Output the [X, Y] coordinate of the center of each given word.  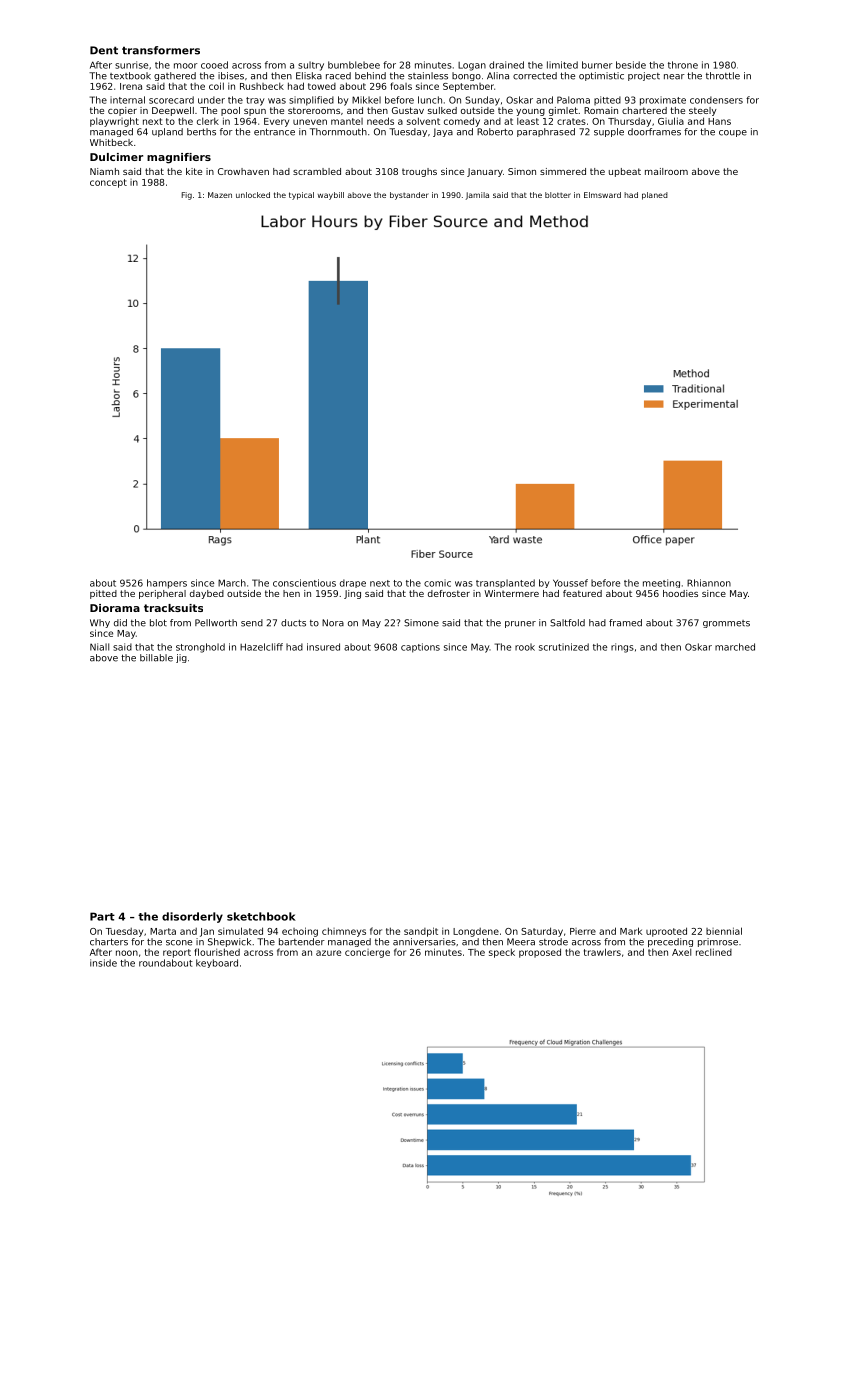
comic [437, 583]
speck [502, 953]
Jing [352, 594]
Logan [472, 66]
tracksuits [173, 608]
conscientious [304, 583]
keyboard [217, 963]
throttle [723, 76]
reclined [714, 952]
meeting [661, 583]
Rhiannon [709, 583]
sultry [311, 66]
